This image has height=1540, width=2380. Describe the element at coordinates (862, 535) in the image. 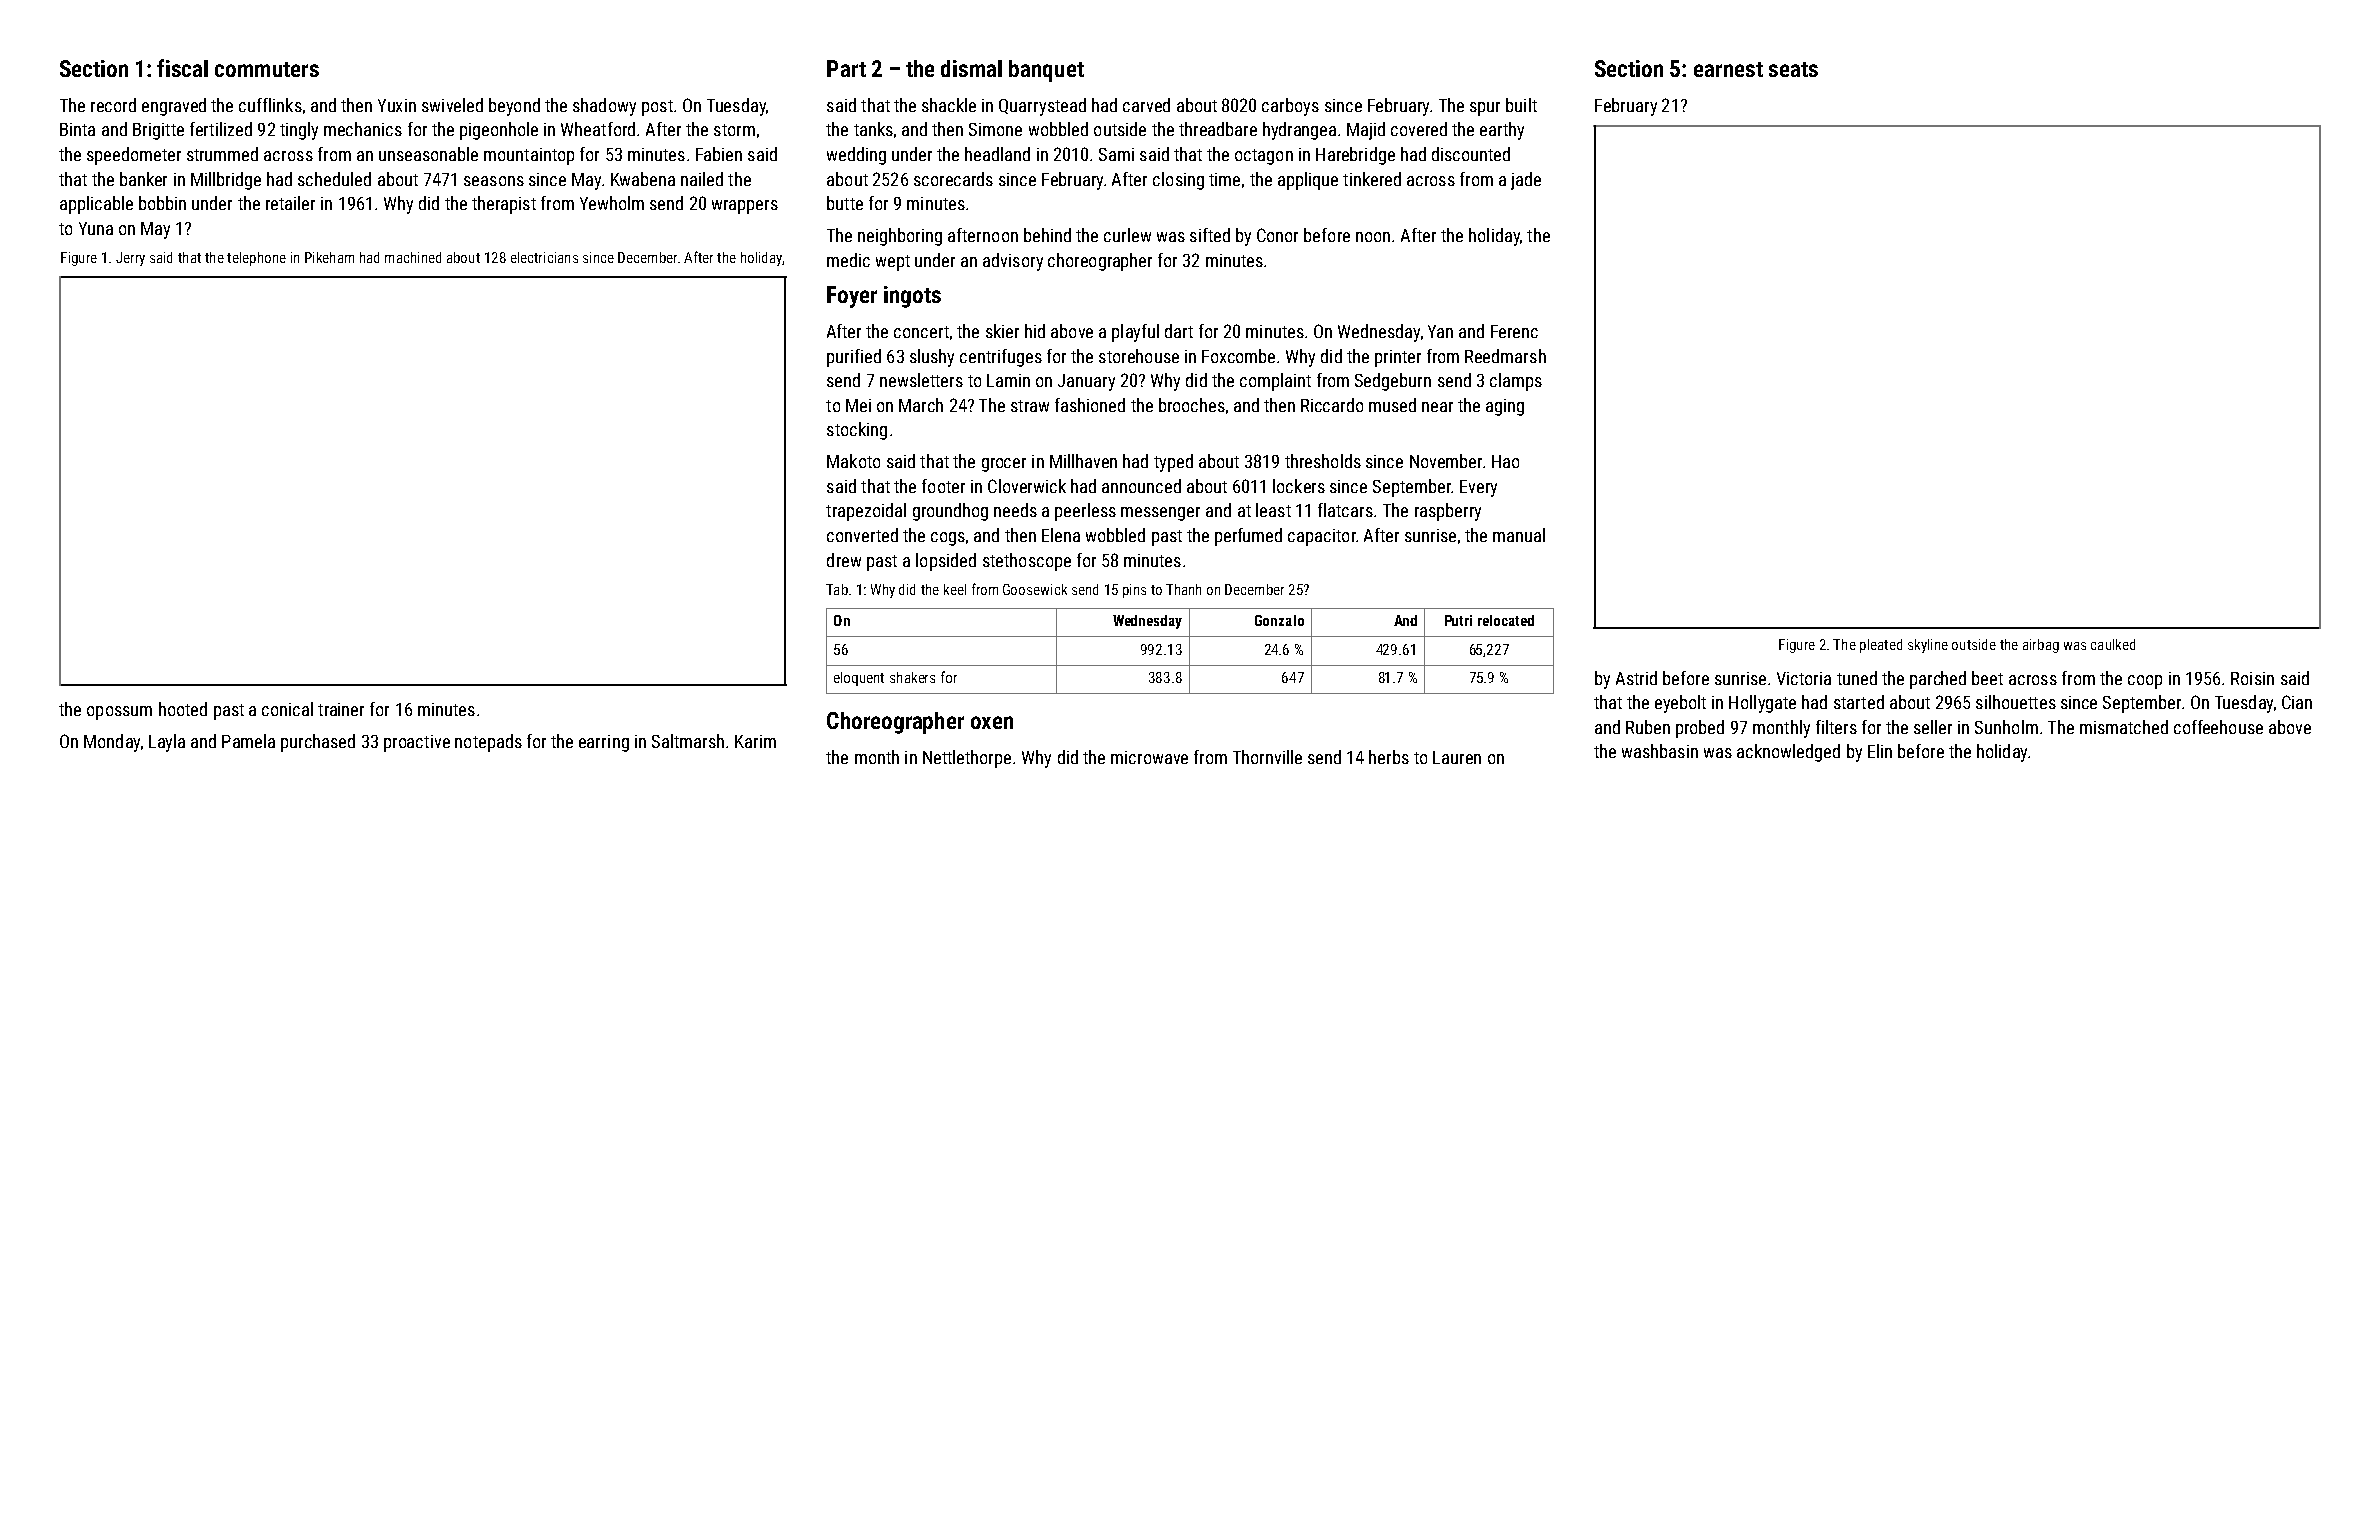

I see `converted` at that location.
